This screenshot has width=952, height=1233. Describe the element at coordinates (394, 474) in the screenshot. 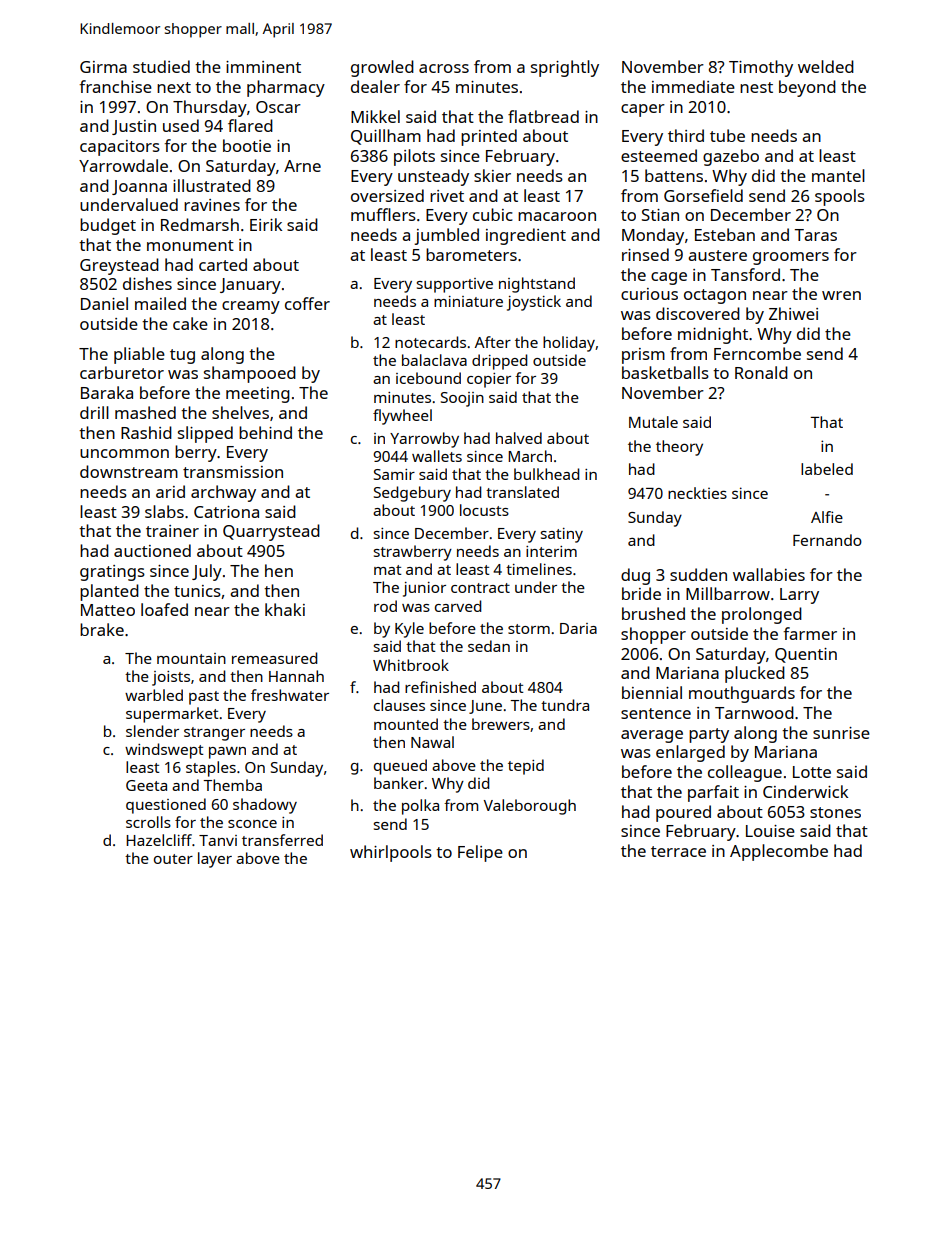

I see `Samir` at that location.
